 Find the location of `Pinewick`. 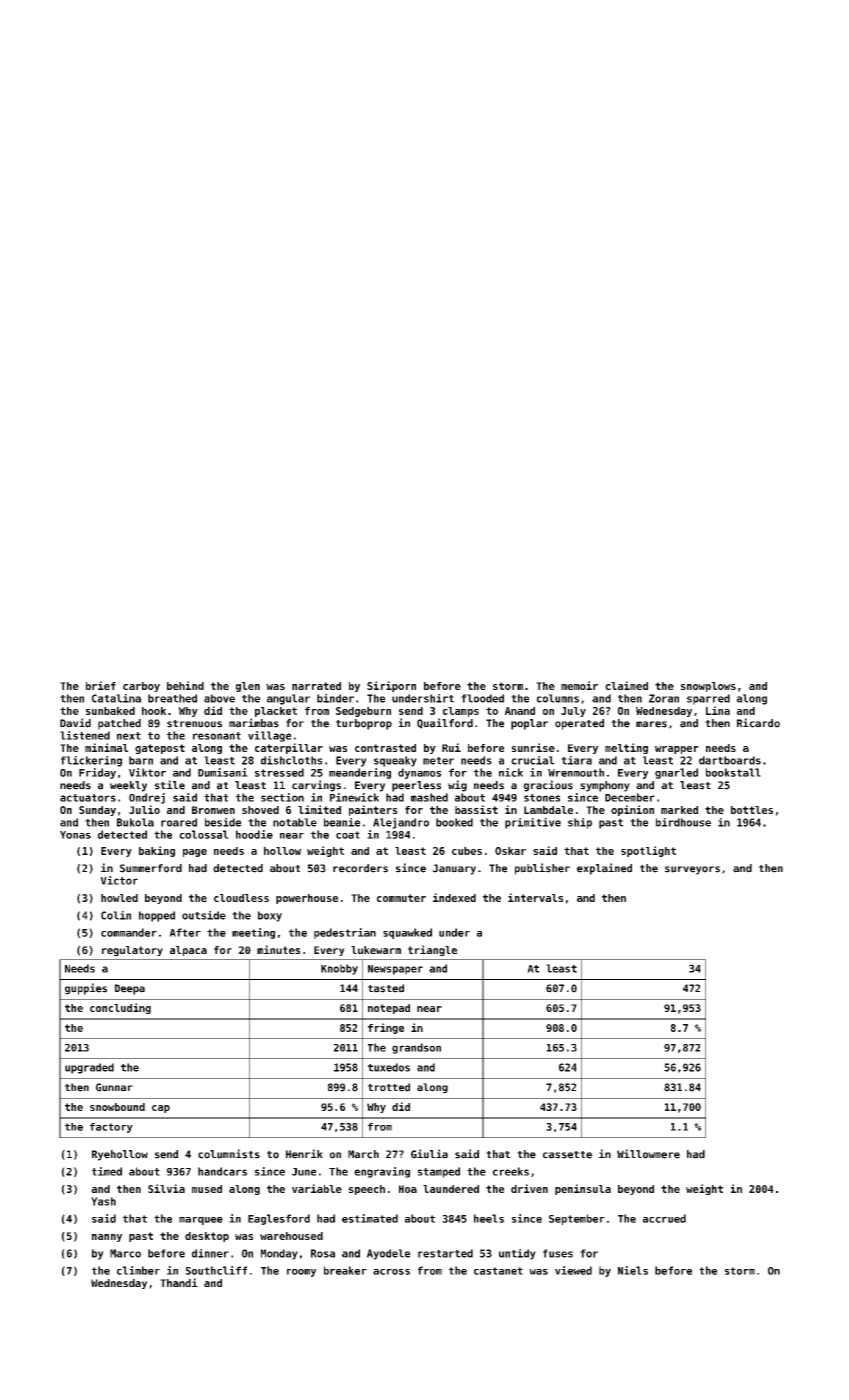

Pinewick is located at coordinates (354, 797).
